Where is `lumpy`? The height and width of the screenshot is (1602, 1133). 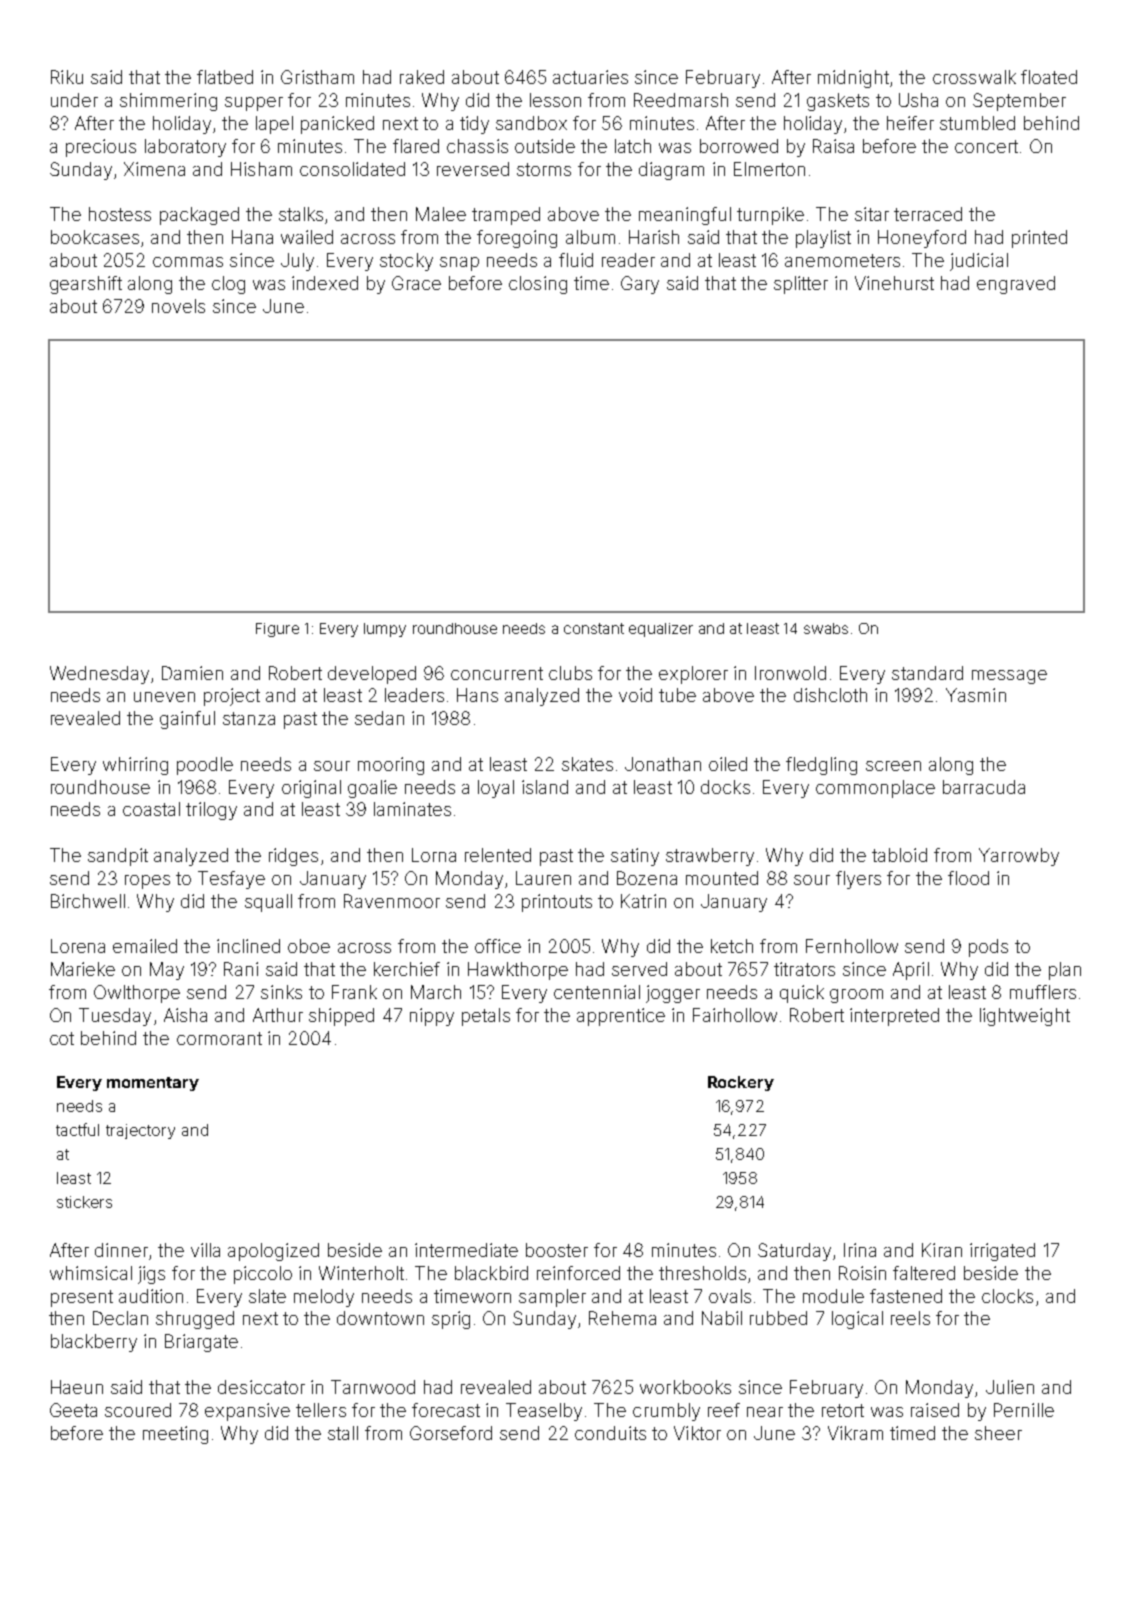
lumpy is located at coordinates (385, 630).
